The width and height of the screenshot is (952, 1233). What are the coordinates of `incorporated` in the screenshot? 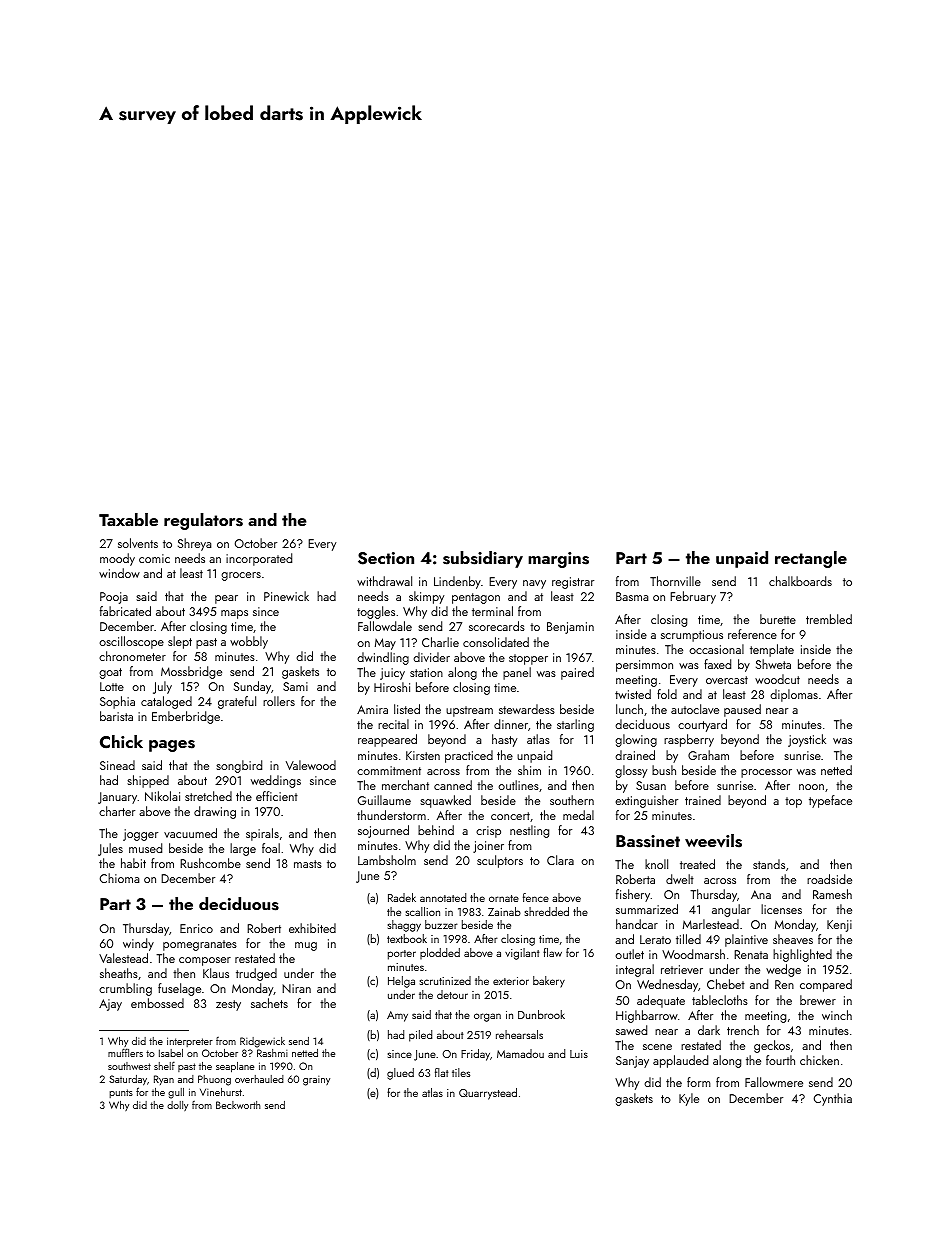 It's located at (259, 559).
